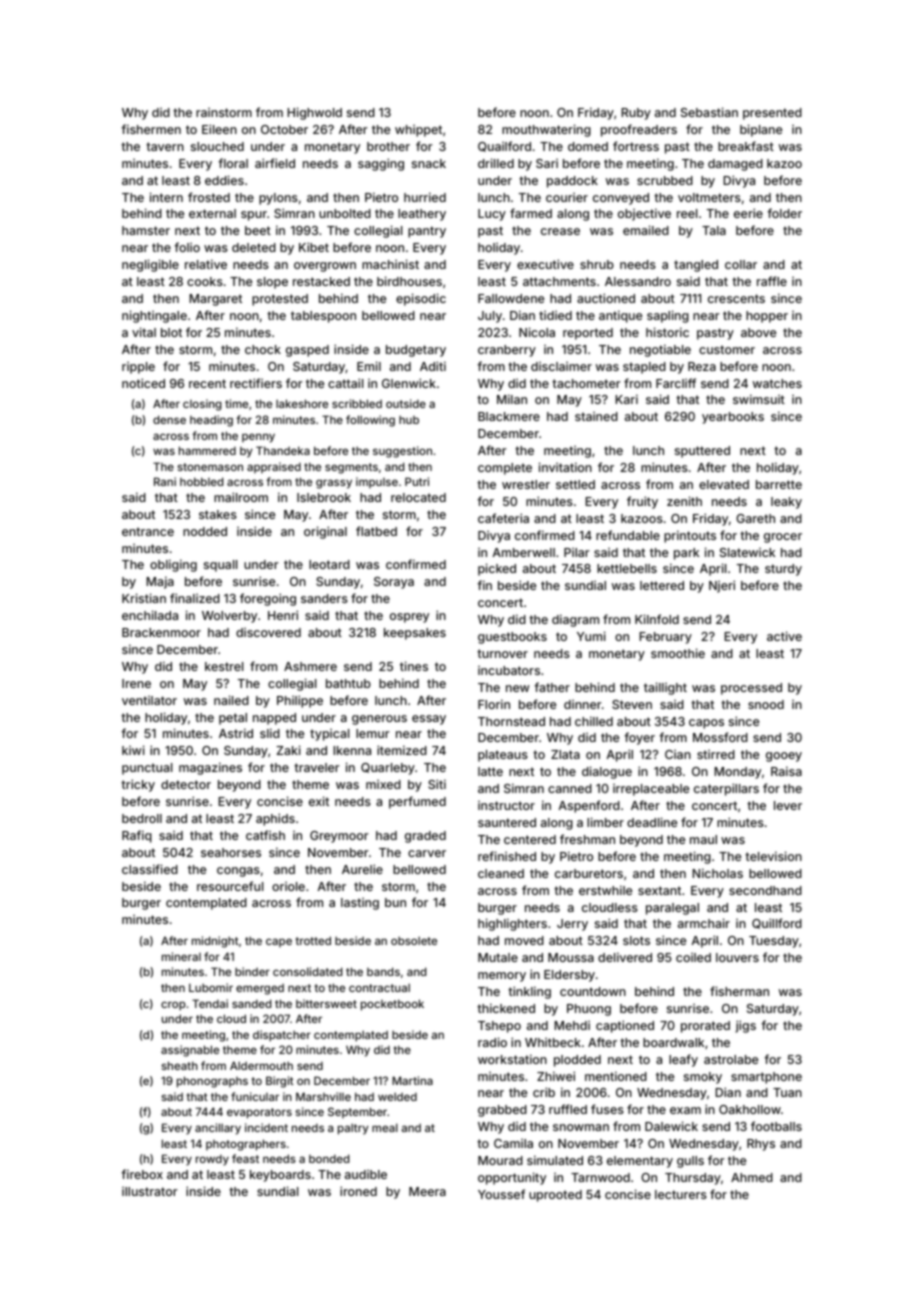  What do you see at coordinates (509, 416) in the document?
I see `Blackmere` at bounding box center [509, 416].
